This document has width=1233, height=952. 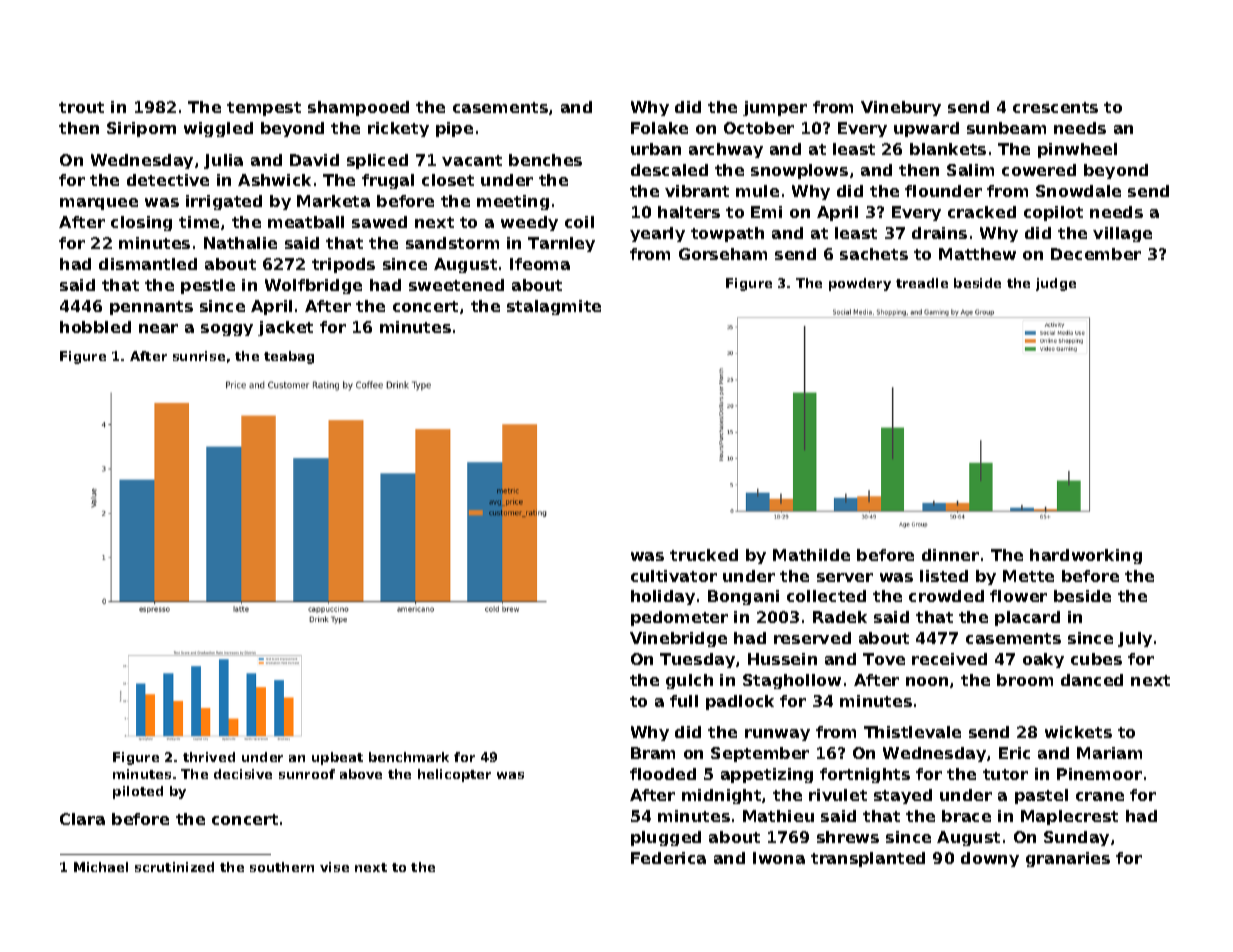 What do you see at coordinates (81, 107) in the document?
I see `trout` at bounding box center [81, 107].
